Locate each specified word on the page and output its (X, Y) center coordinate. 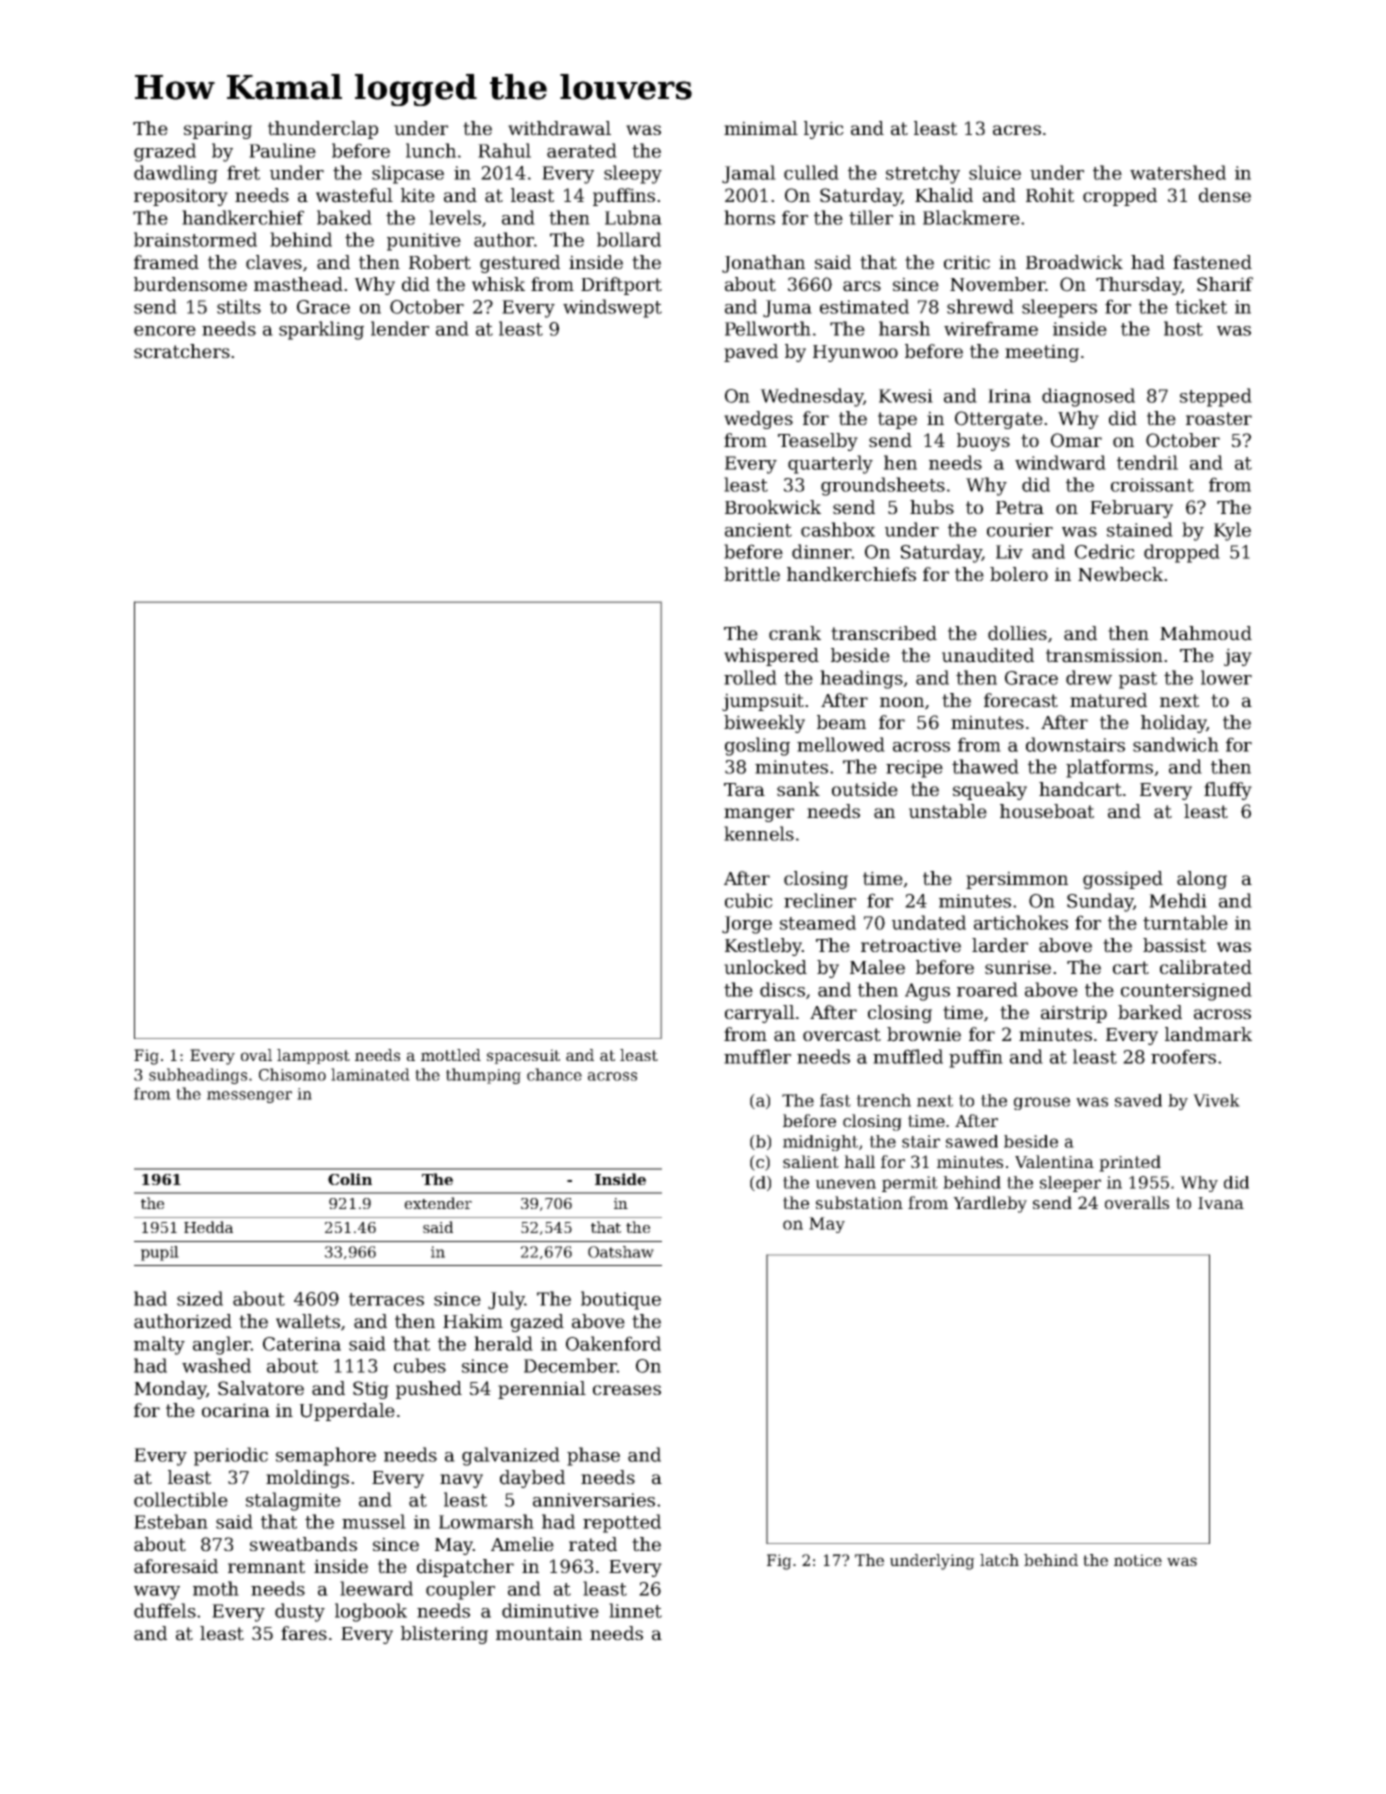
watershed (1178, 172)
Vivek (1216, 1100)
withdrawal (559, 128)
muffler (757, 1056)
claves (274, 262)
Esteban (171, 1521)
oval (256, 1055)
